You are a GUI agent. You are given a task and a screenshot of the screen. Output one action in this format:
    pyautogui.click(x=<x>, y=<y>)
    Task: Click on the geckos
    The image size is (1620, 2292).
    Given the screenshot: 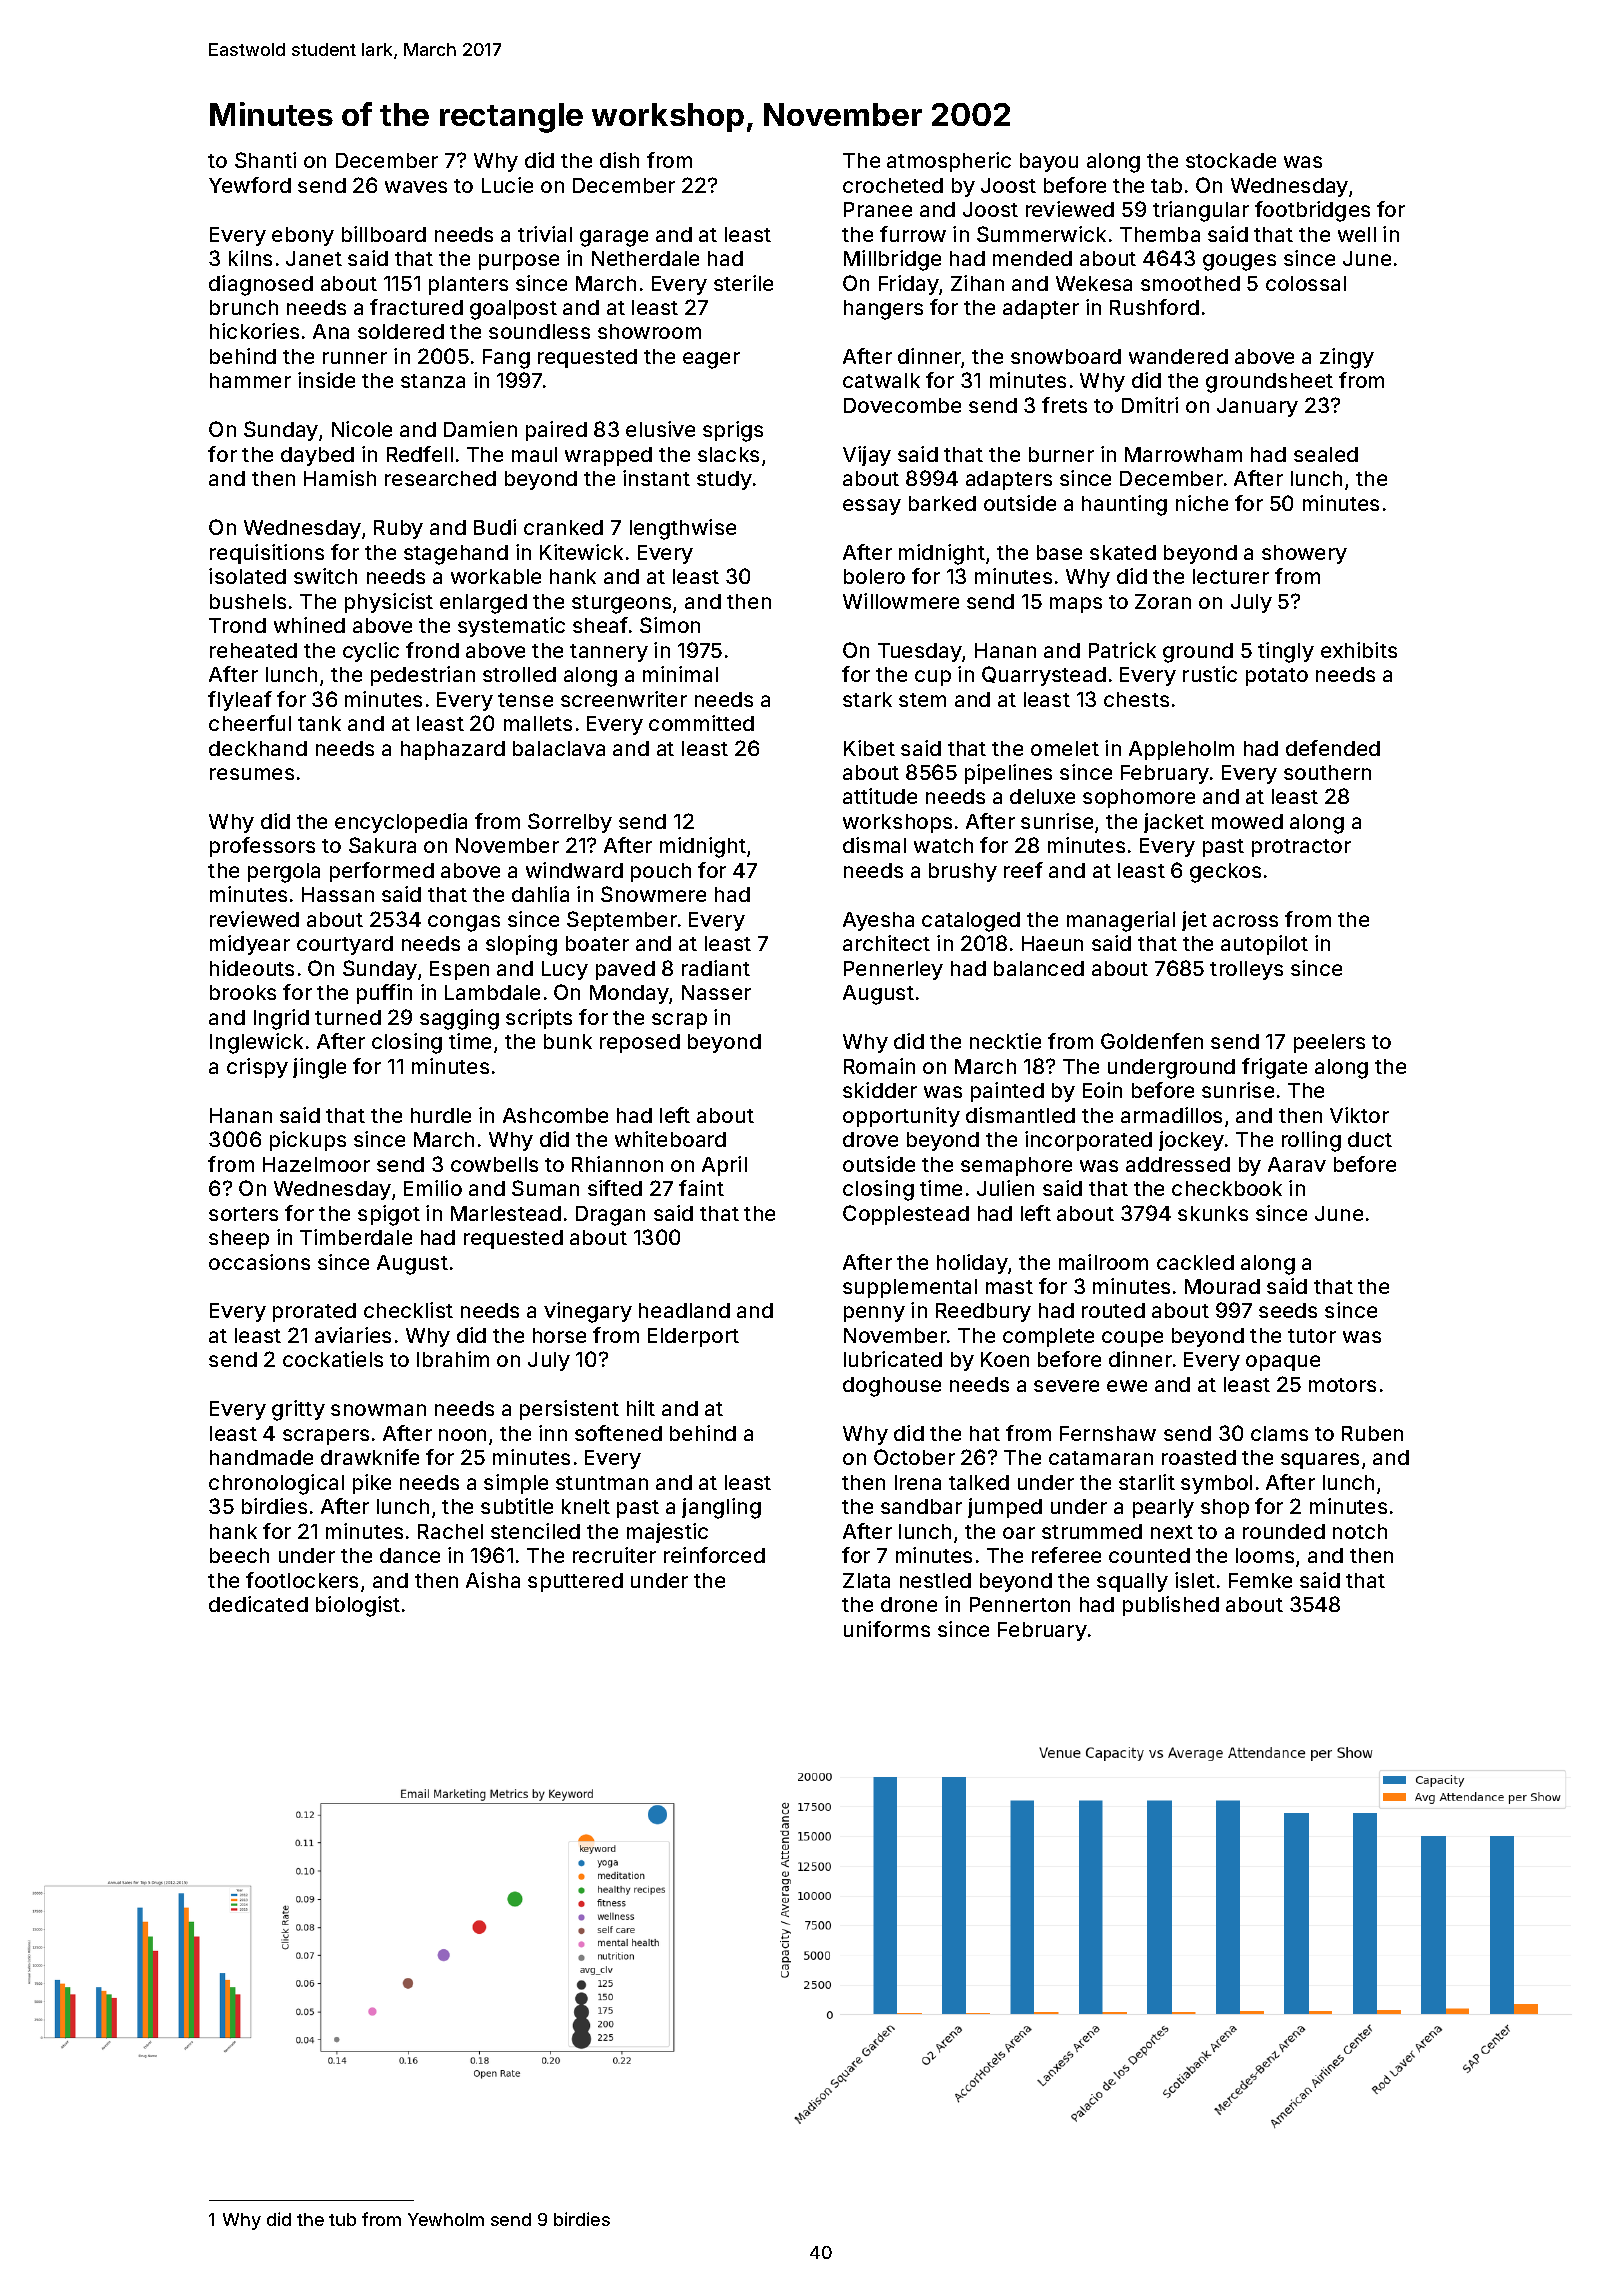 What is the action you would take?
    pyautogui.click(x=1225, y=873)
